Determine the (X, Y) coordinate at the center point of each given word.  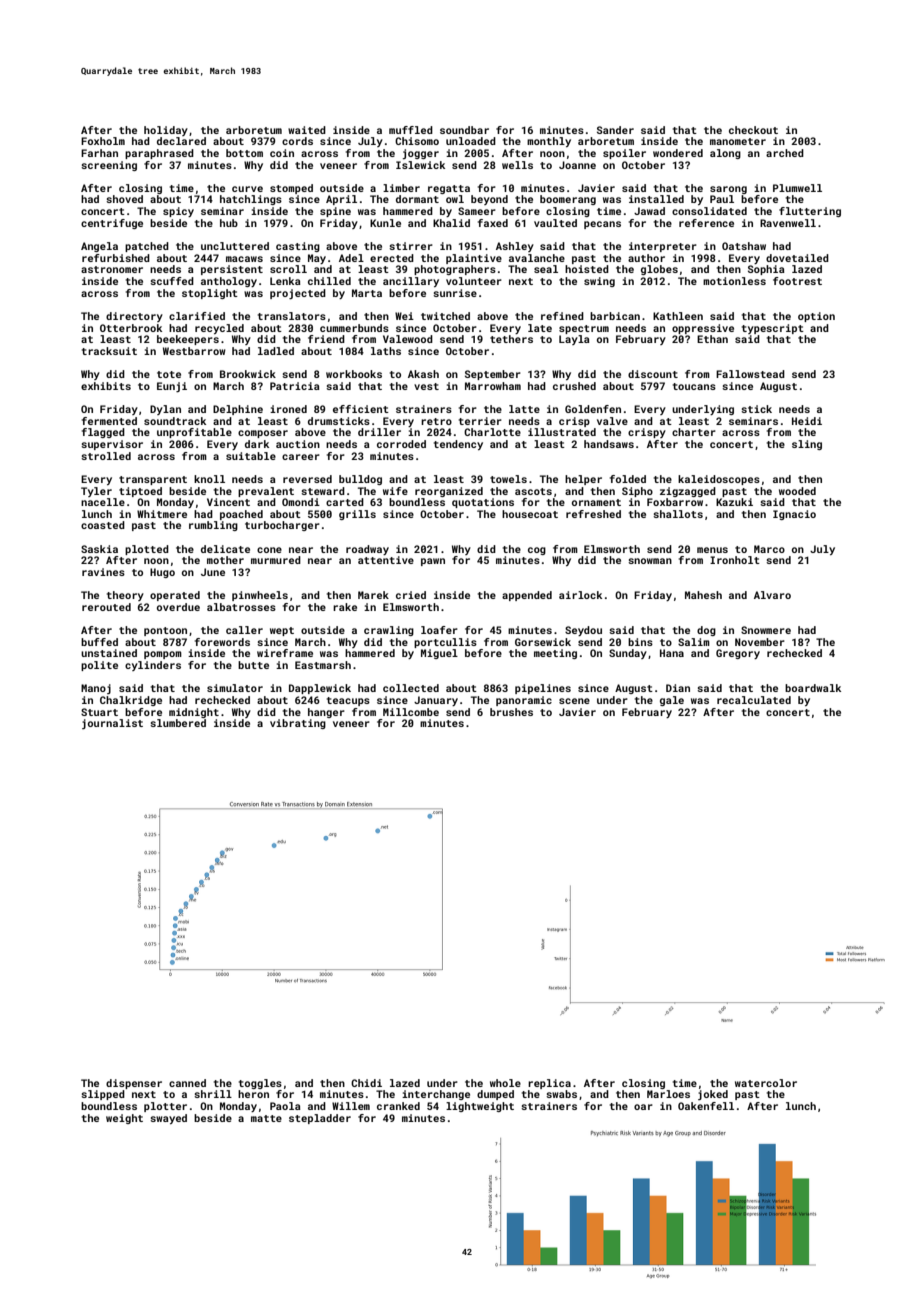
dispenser (134, 1084)
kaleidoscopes (719, 480)
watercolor (766, 1083)
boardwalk (813, 688)
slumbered (178, 723)
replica (549, 1084)
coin (282, 153)
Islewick (420, 165)
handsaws (609, 444)
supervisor (112, 445)
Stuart (99, 712)
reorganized (449, 492)
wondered (678, 153)
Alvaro (772, 595)
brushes (511, 712)
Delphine (238, 410)
